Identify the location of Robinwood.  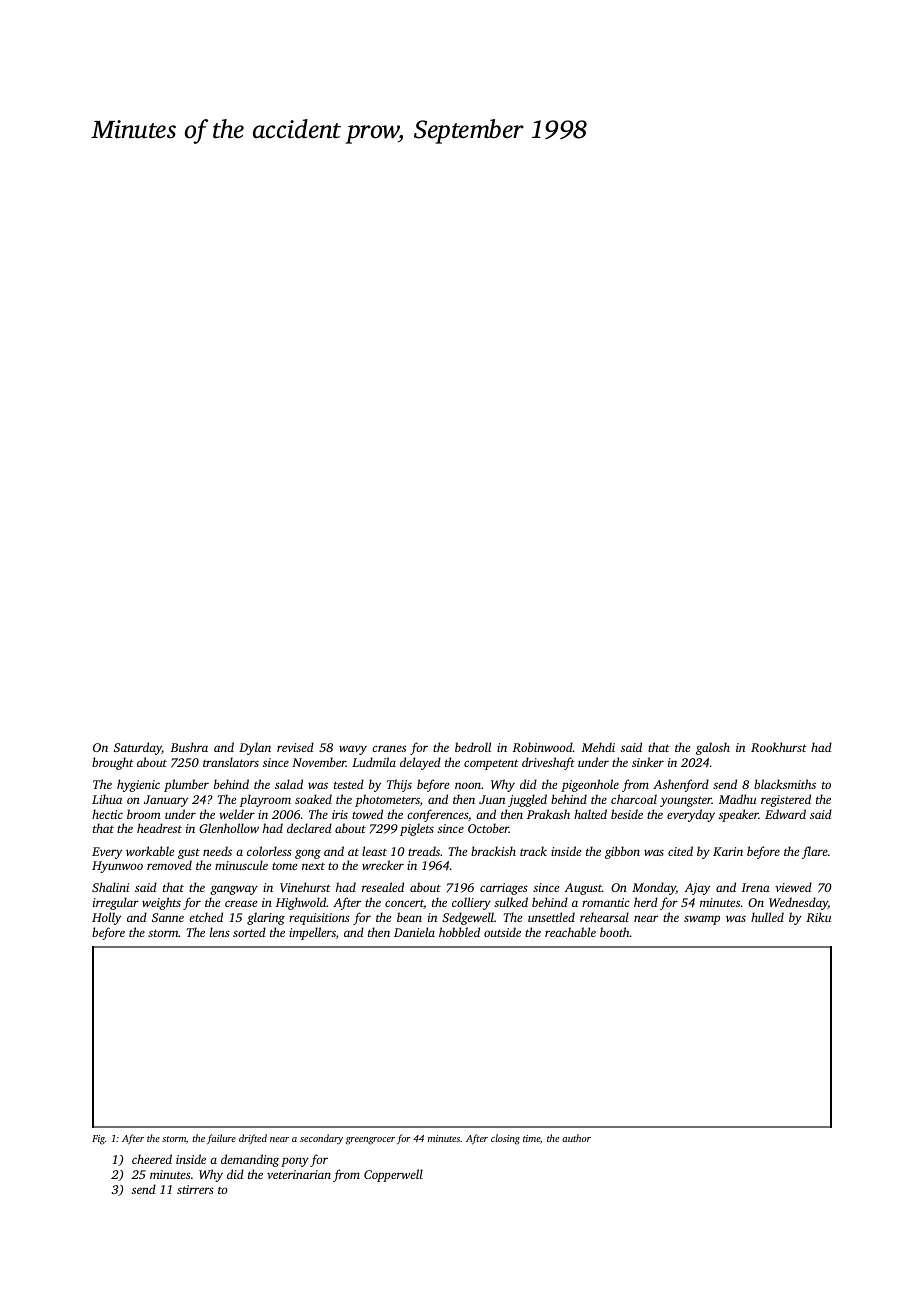
(543, 747).
